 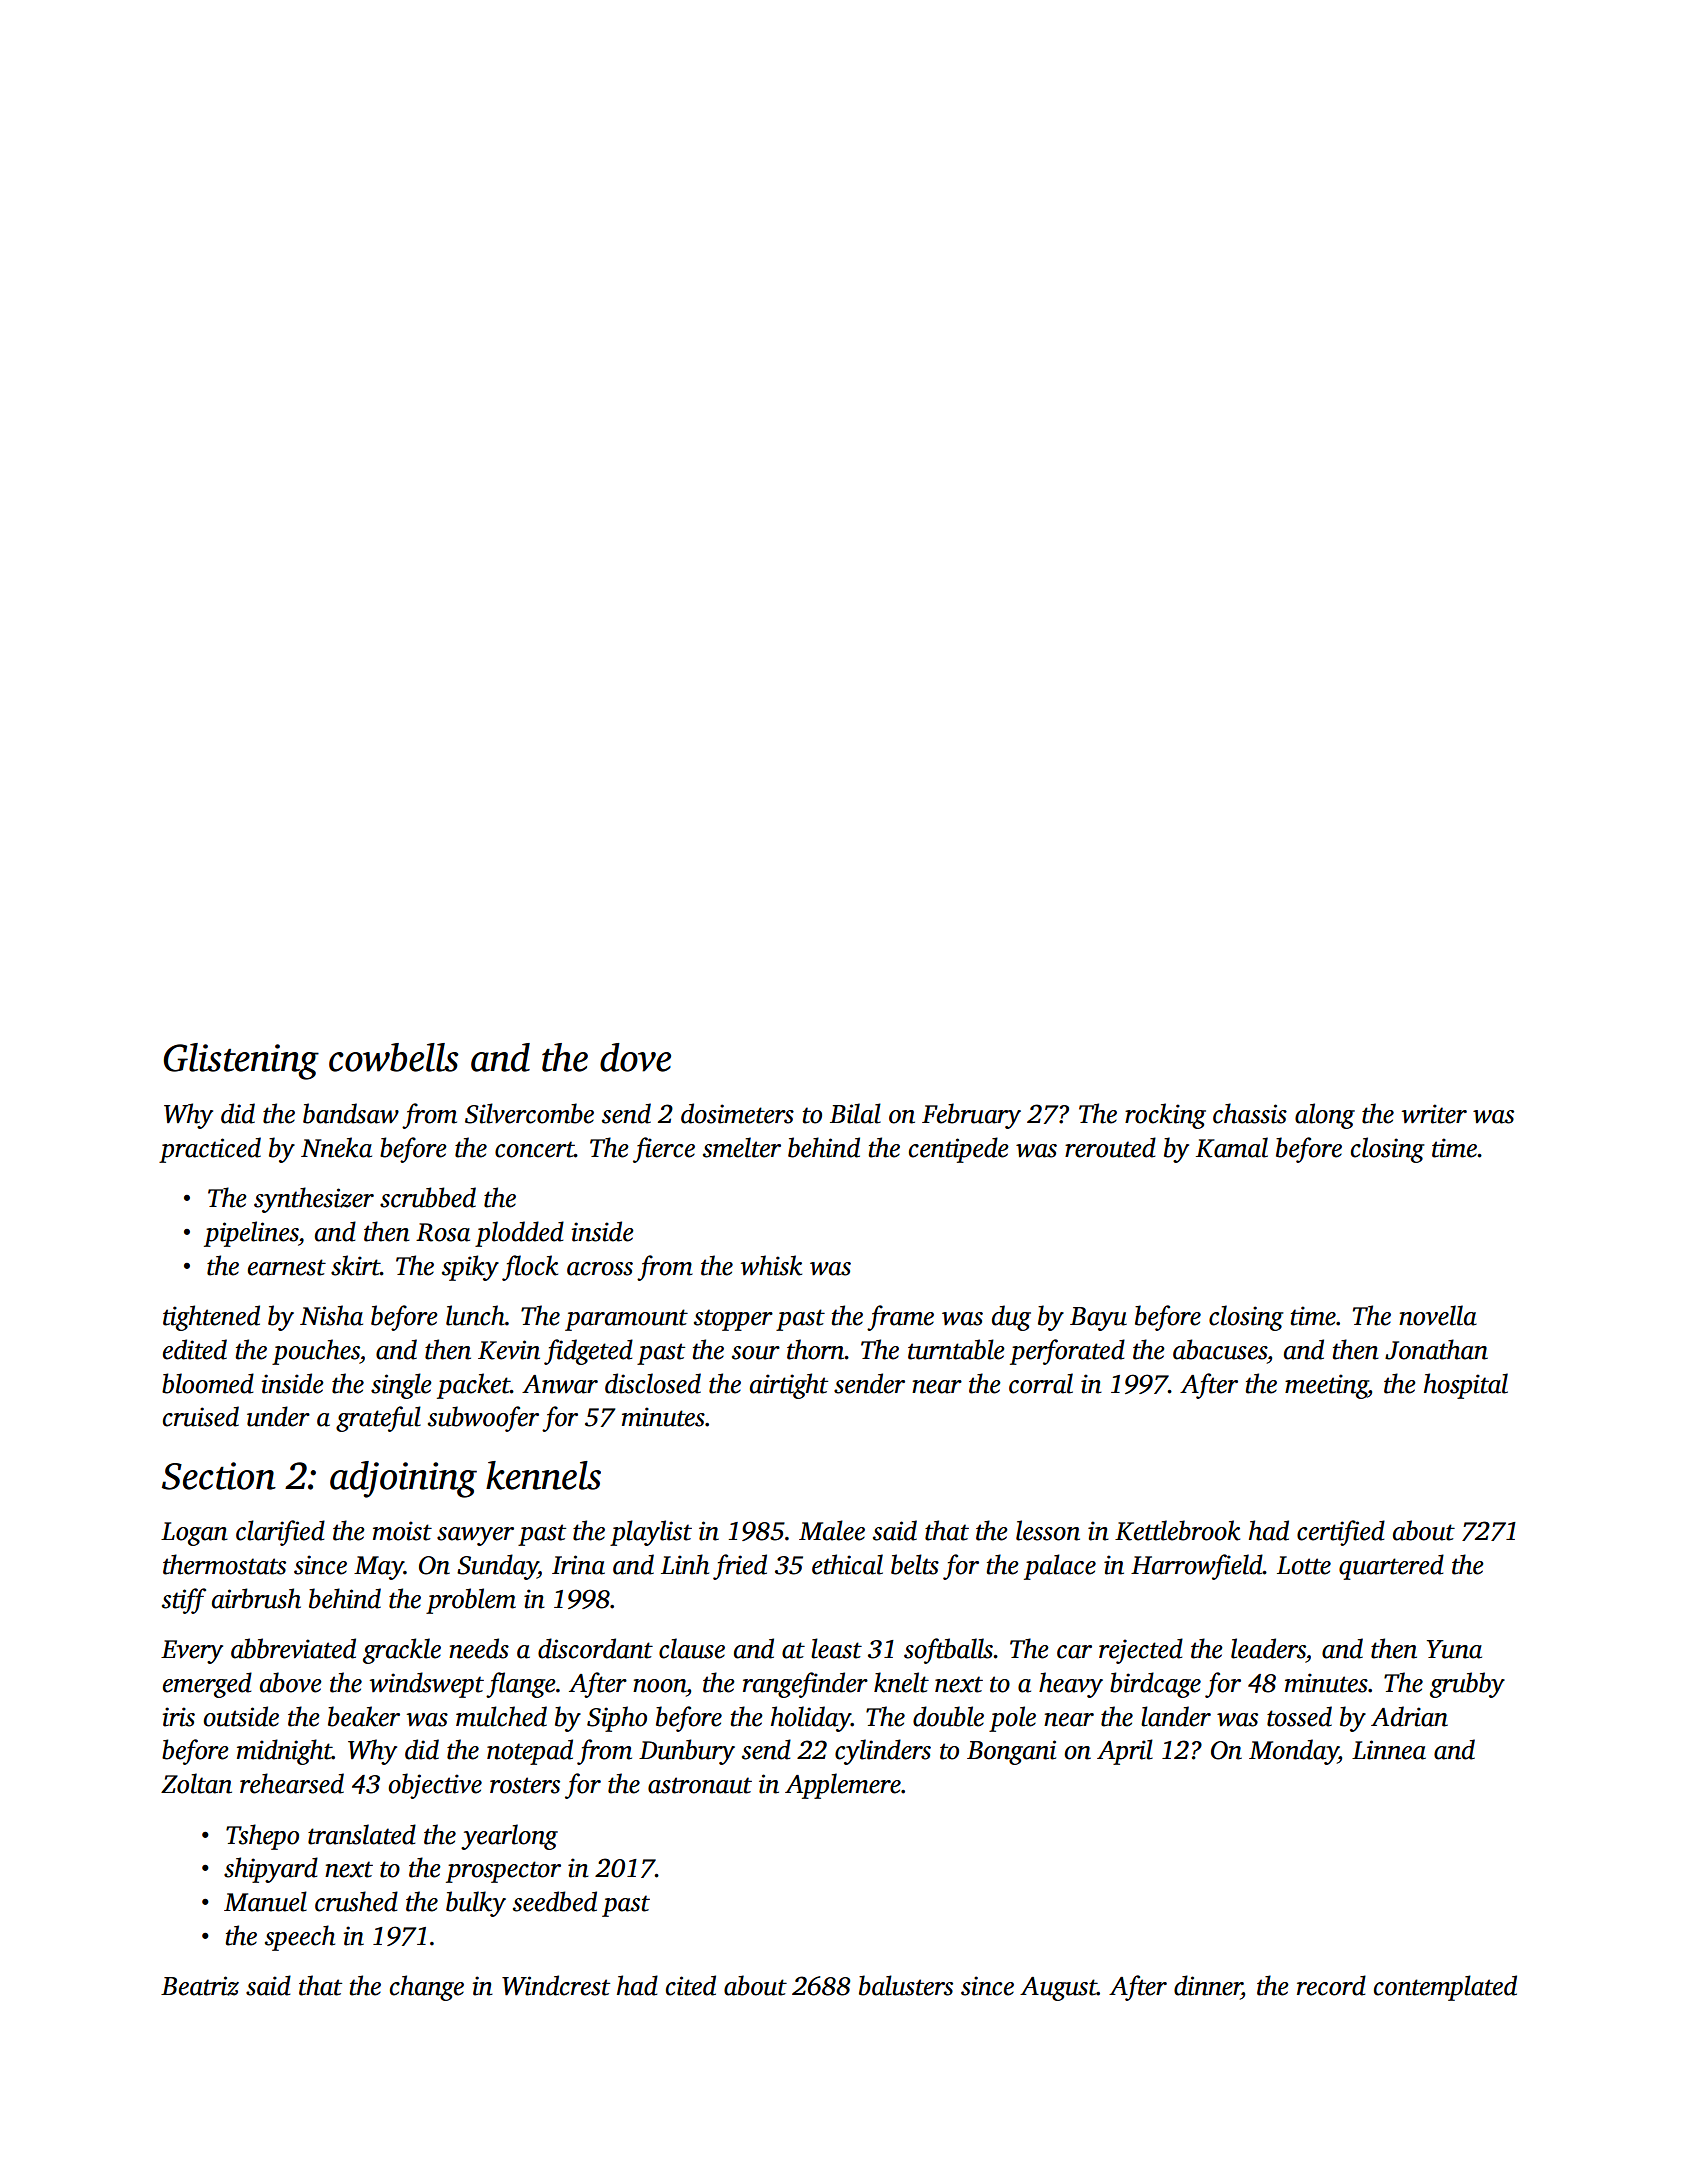 What do you see at coordinates (789, 1386) in the screenshot?
I see `airtight` at bounding box center [789, 1386].
